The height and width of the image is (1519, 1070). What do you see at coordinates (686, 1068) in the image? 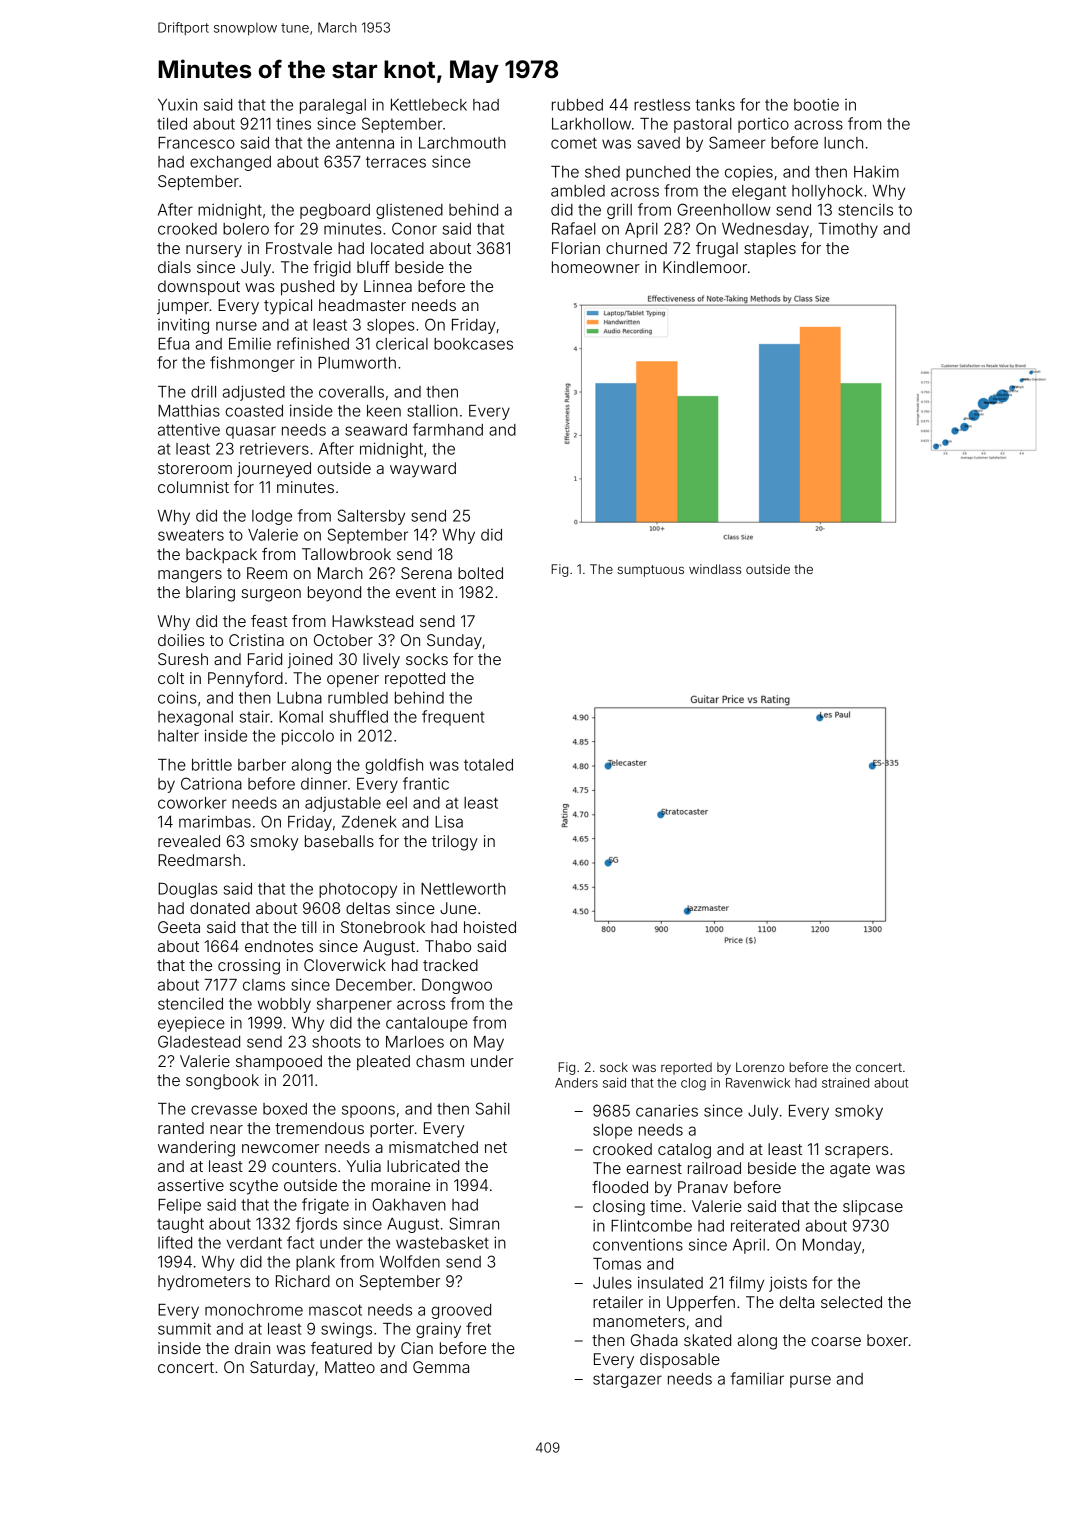
I see `reported` at bounding box center [686, 1068].
